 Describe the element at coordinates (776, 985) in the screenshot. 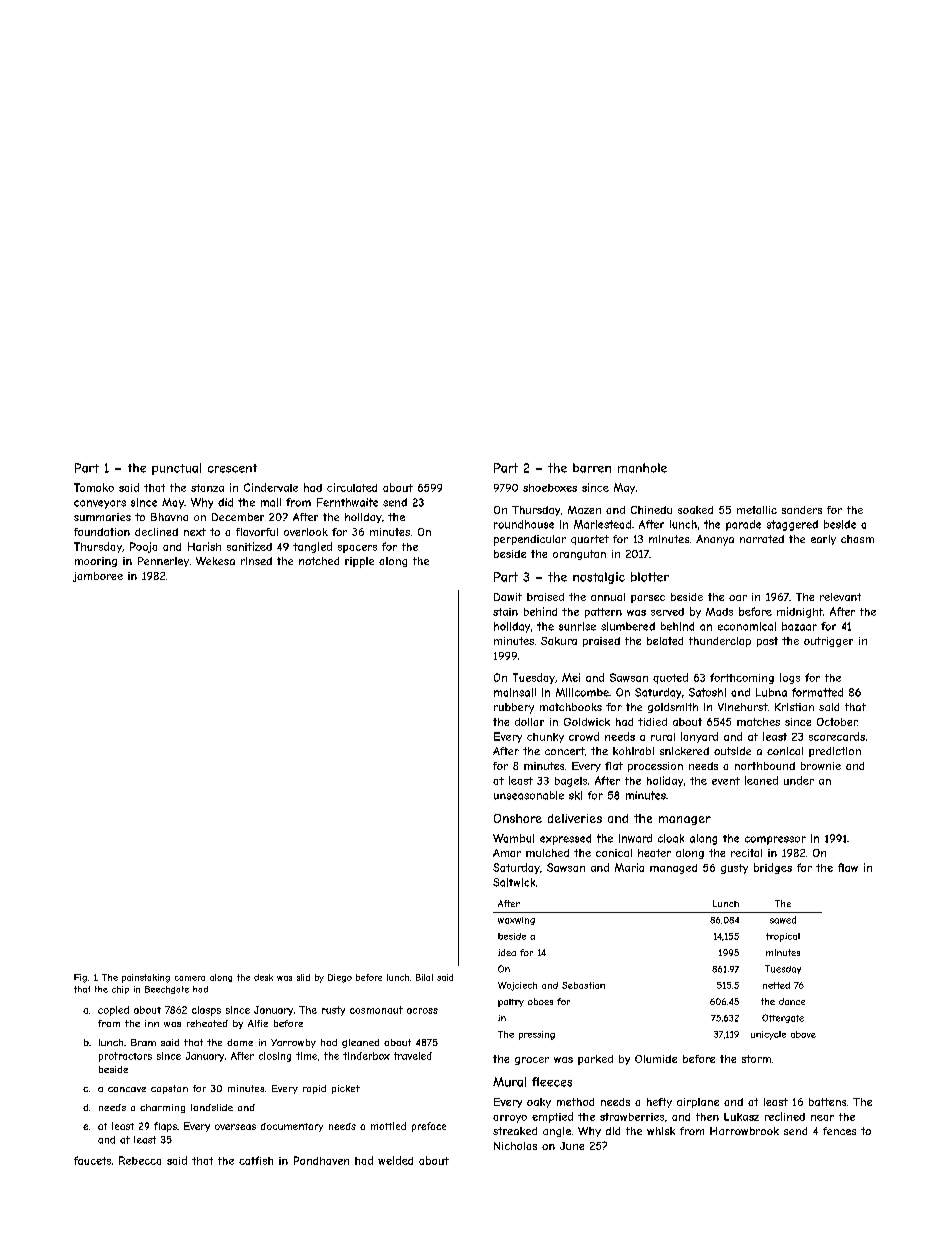

I see `netted` at that location.
